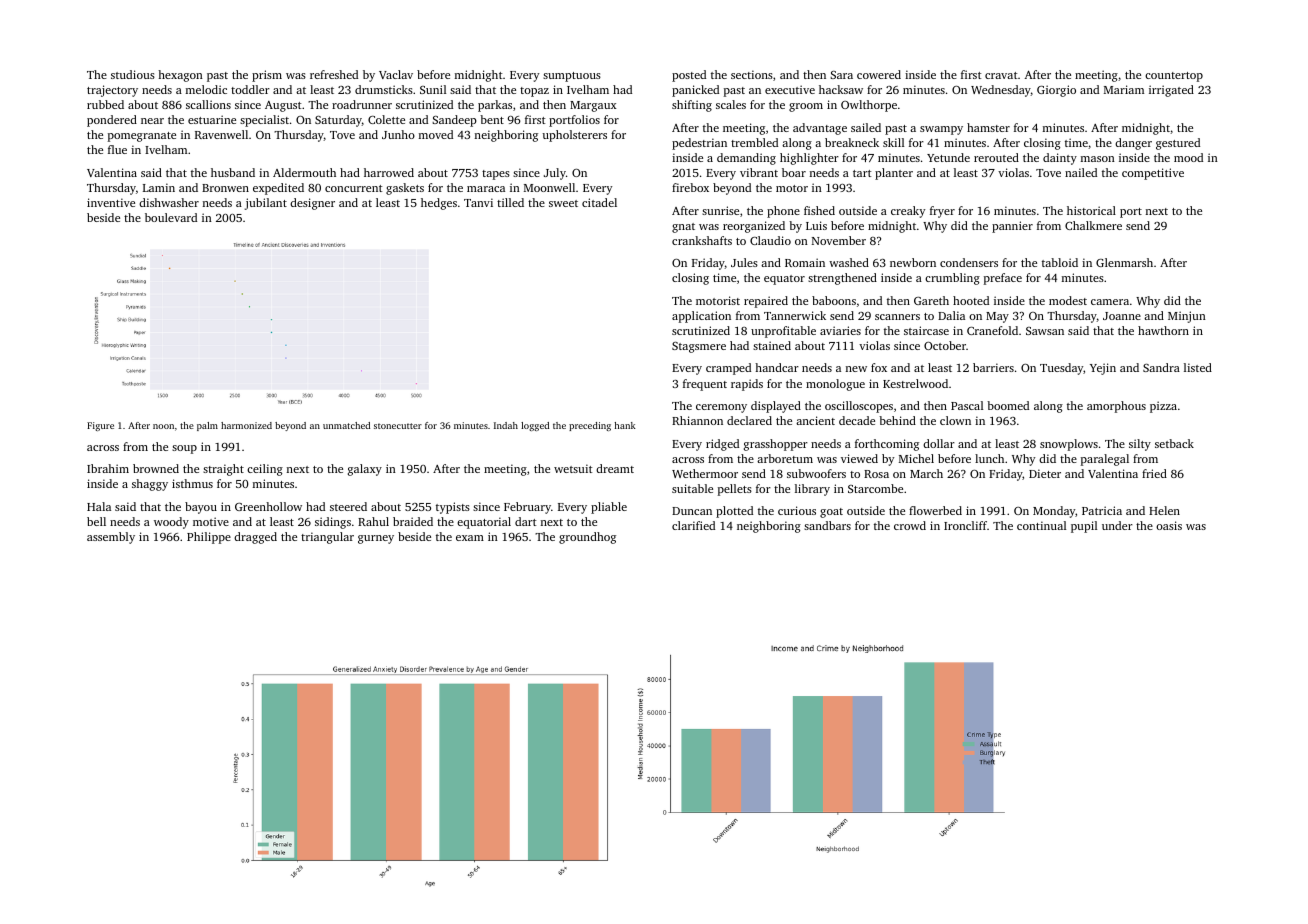 The height and width of the image is (924, 1308). I want to click on hank, so click(625, 425).
